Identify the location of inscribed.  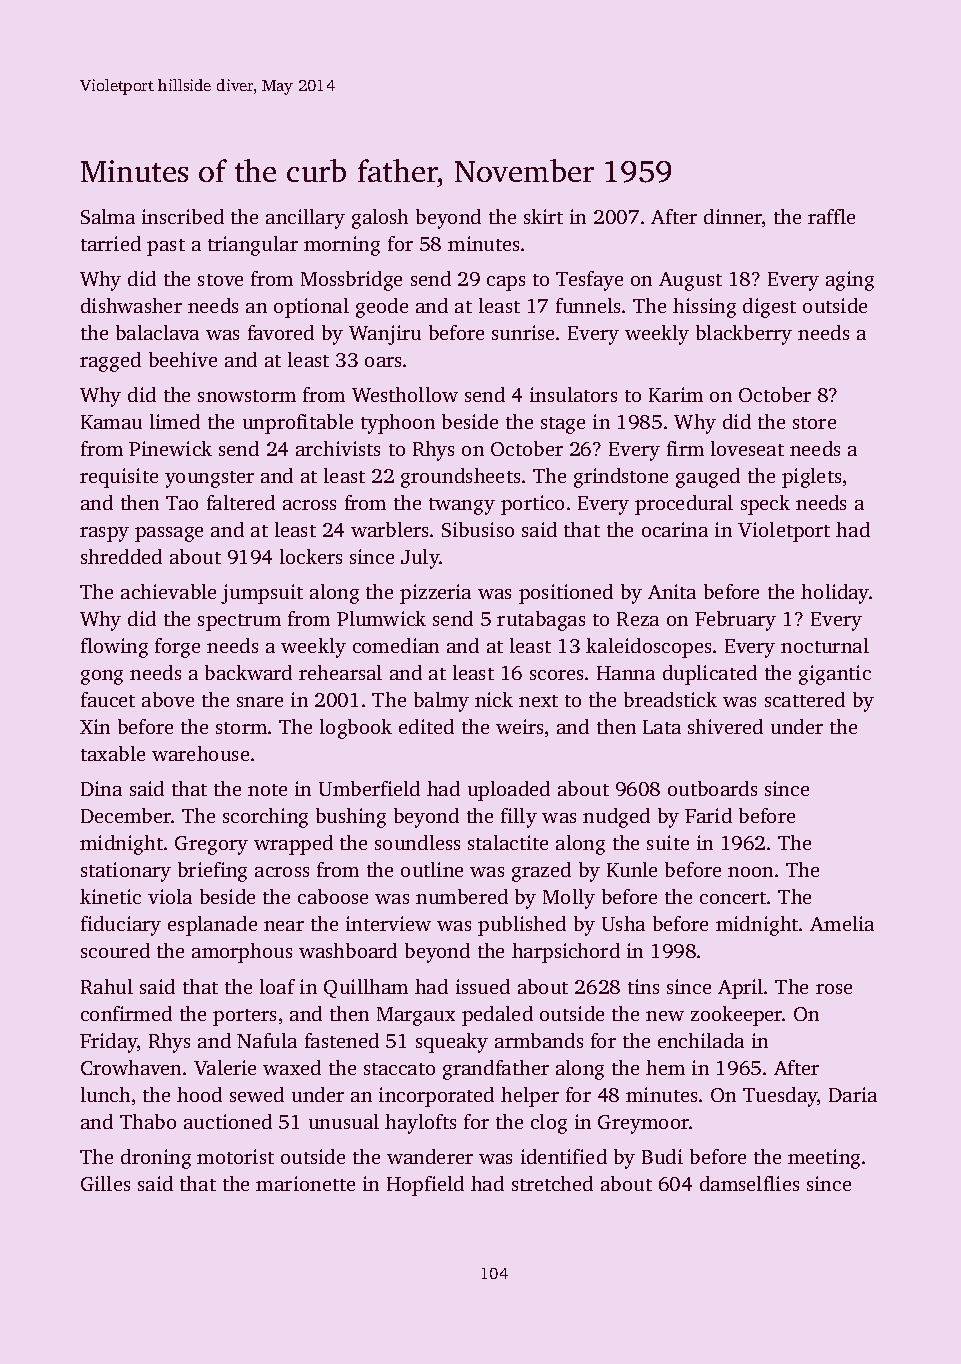
(183, 216).
